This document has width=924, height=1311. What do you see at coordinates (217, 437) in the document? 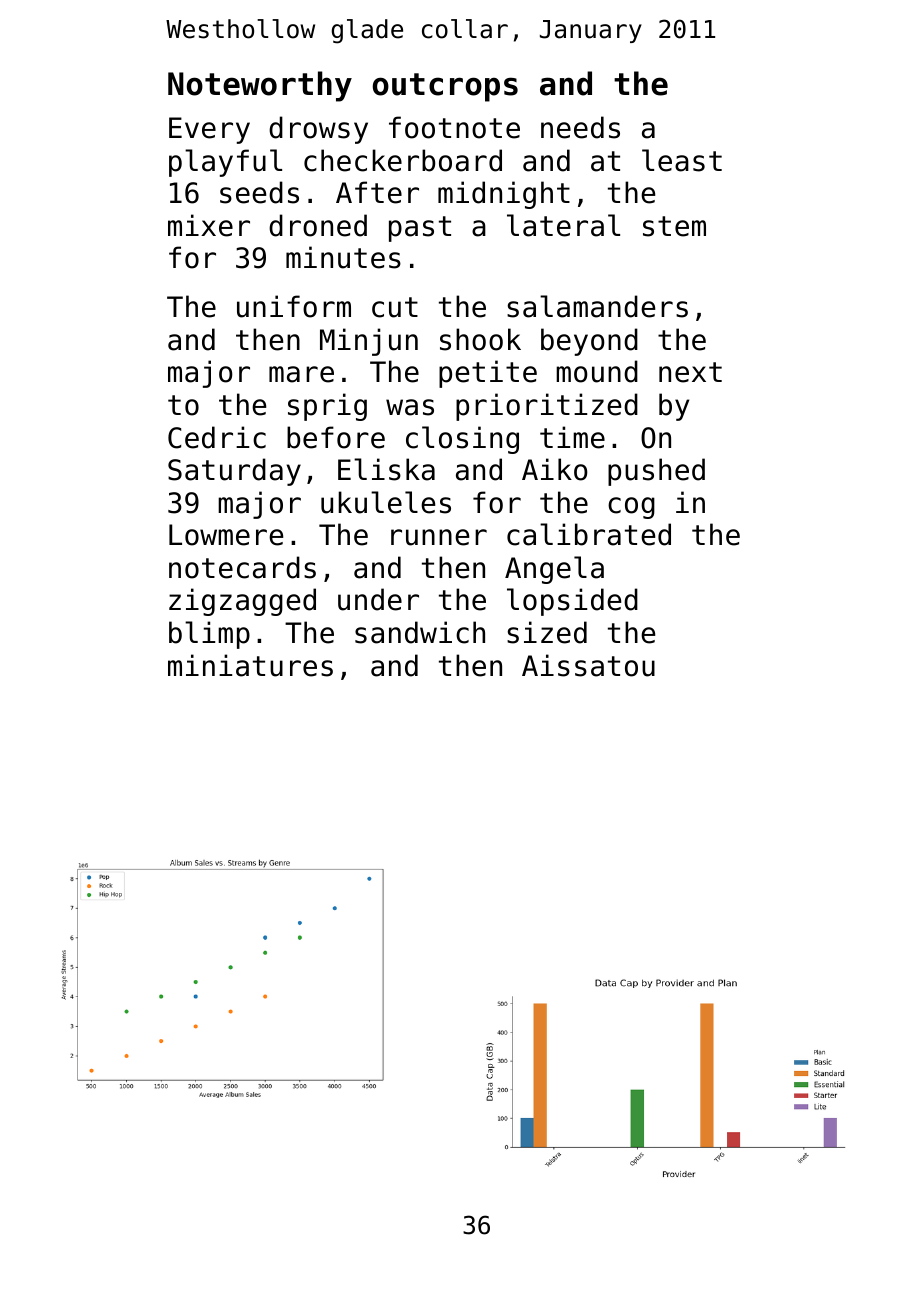
I see `Cedric` at bounding box center [217, 437].
